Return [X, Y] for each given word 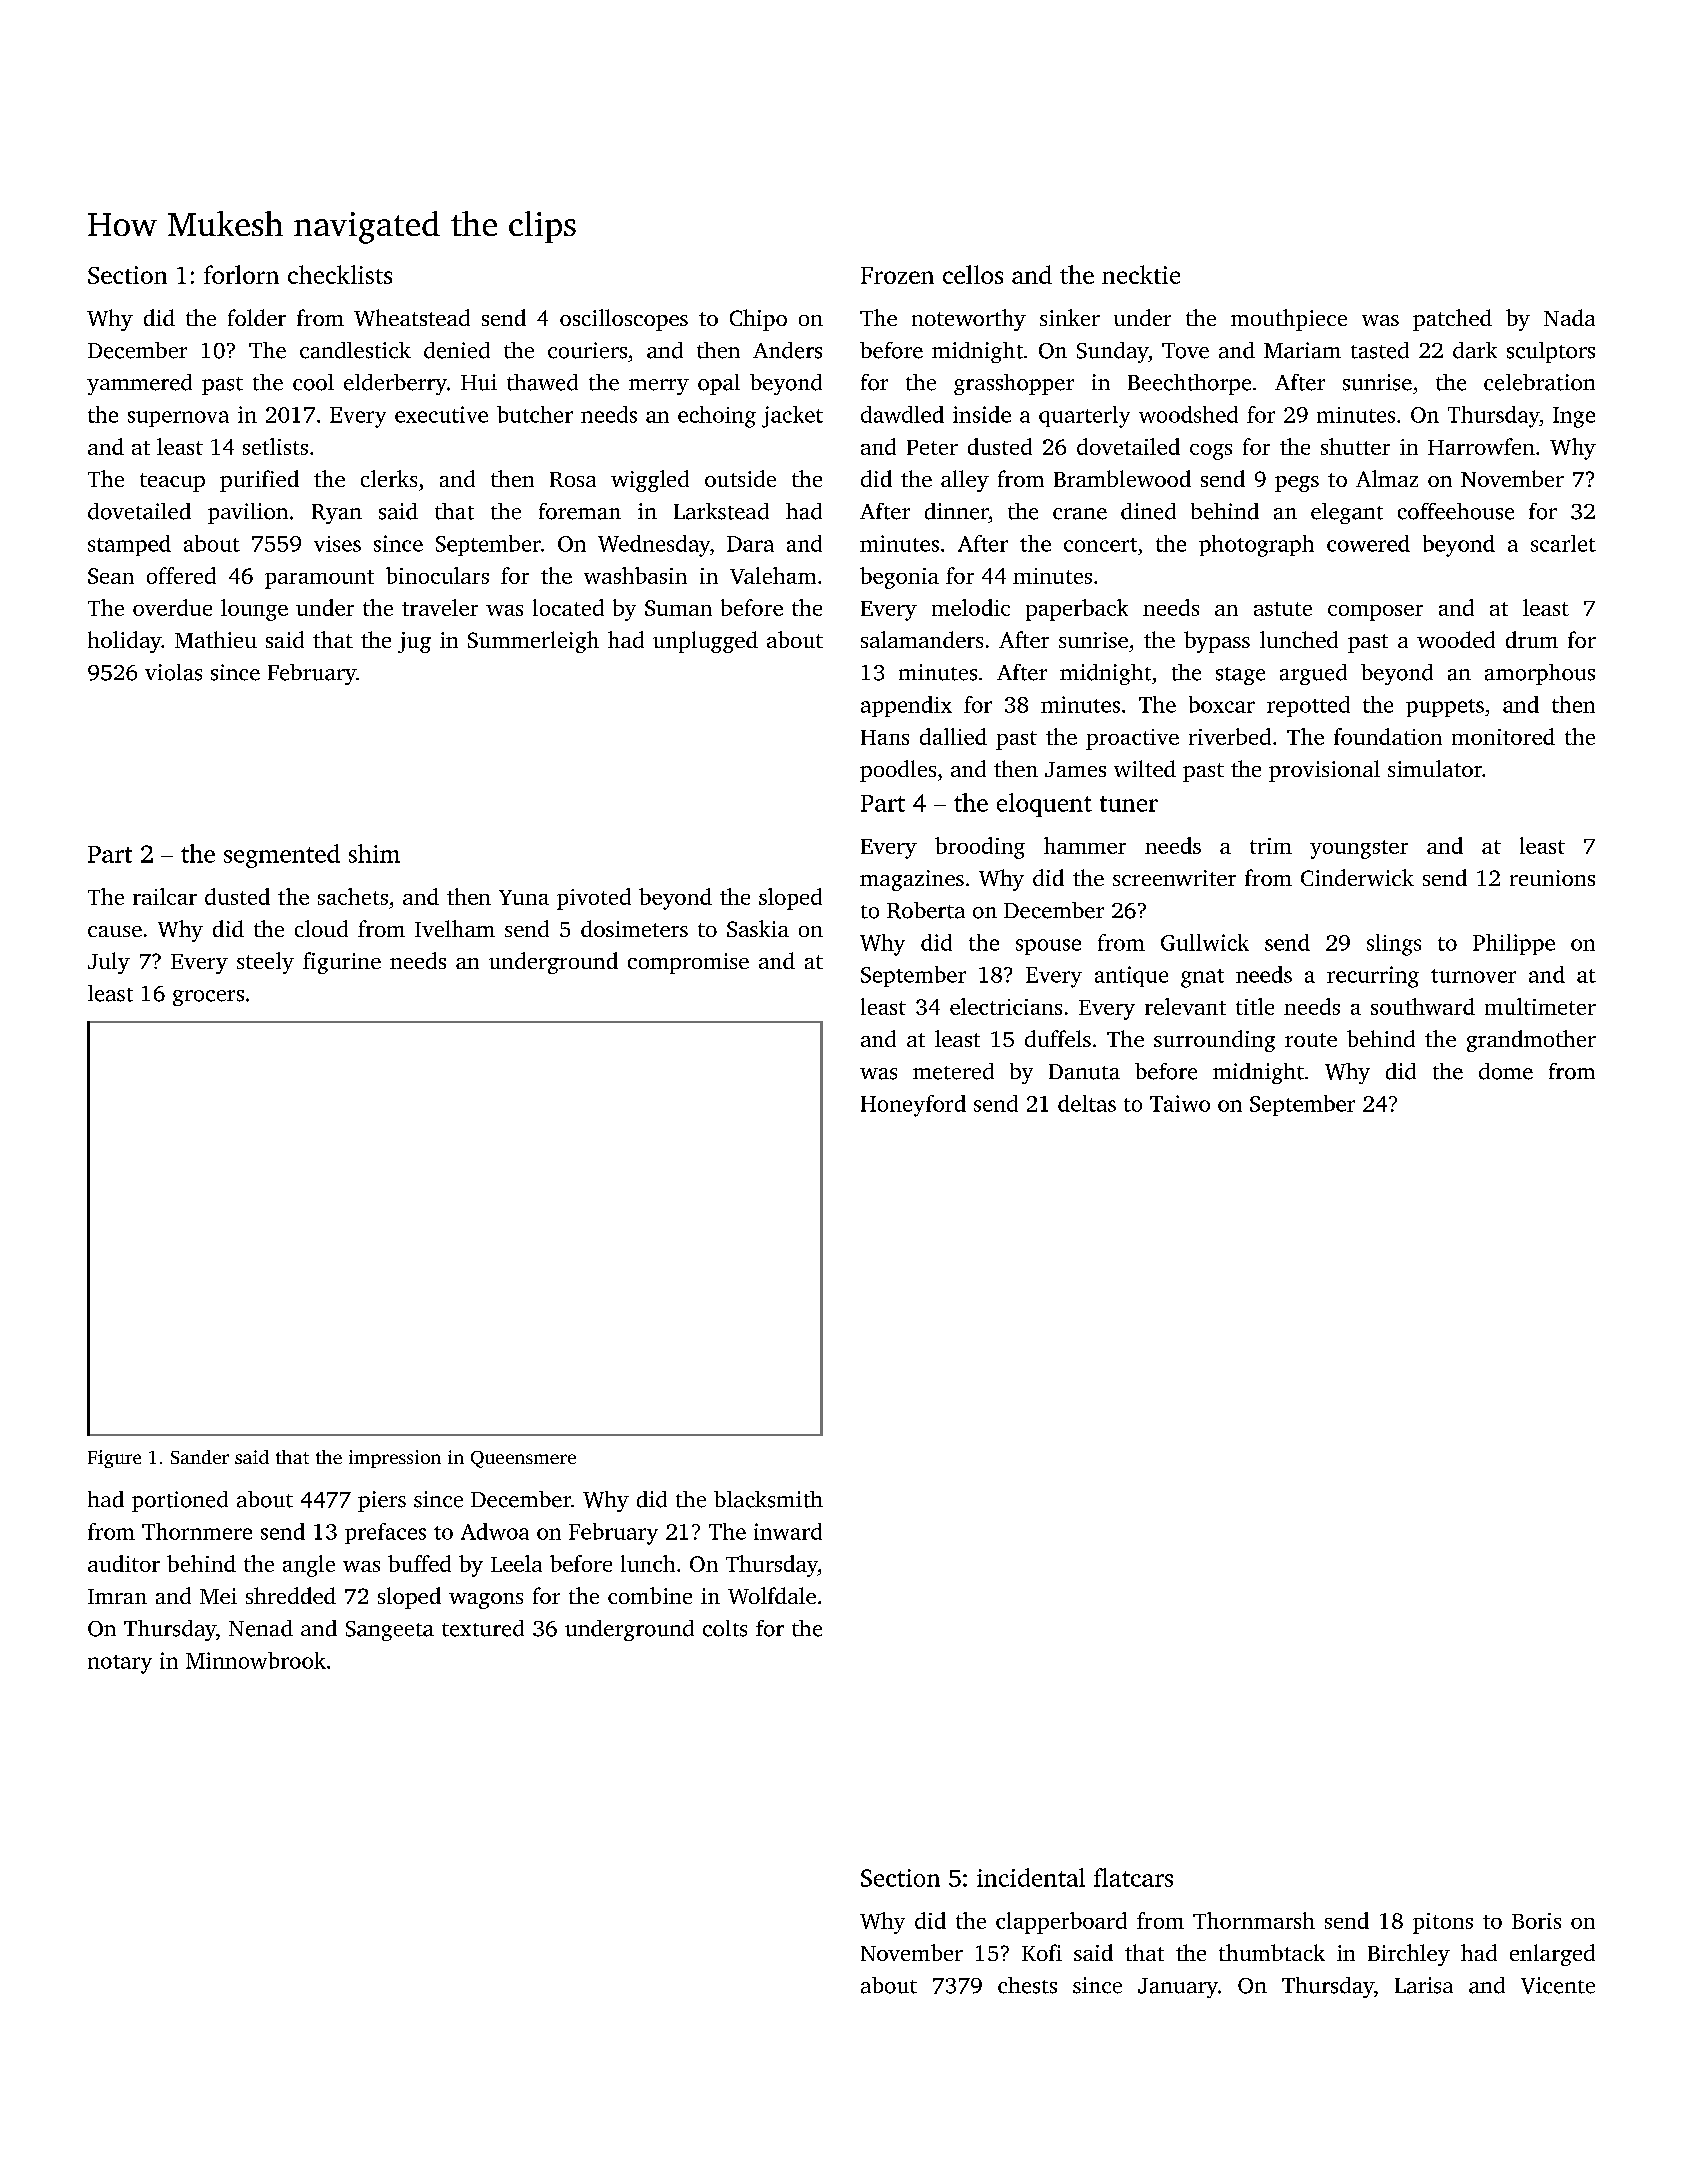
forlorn [241, 274]
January [1178, 1988]
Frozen [897, 275]
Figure [114, 1459]
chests [1027, 1985]
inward [788, 1531]
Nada [1569, 317]
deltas [1087, 1103]
